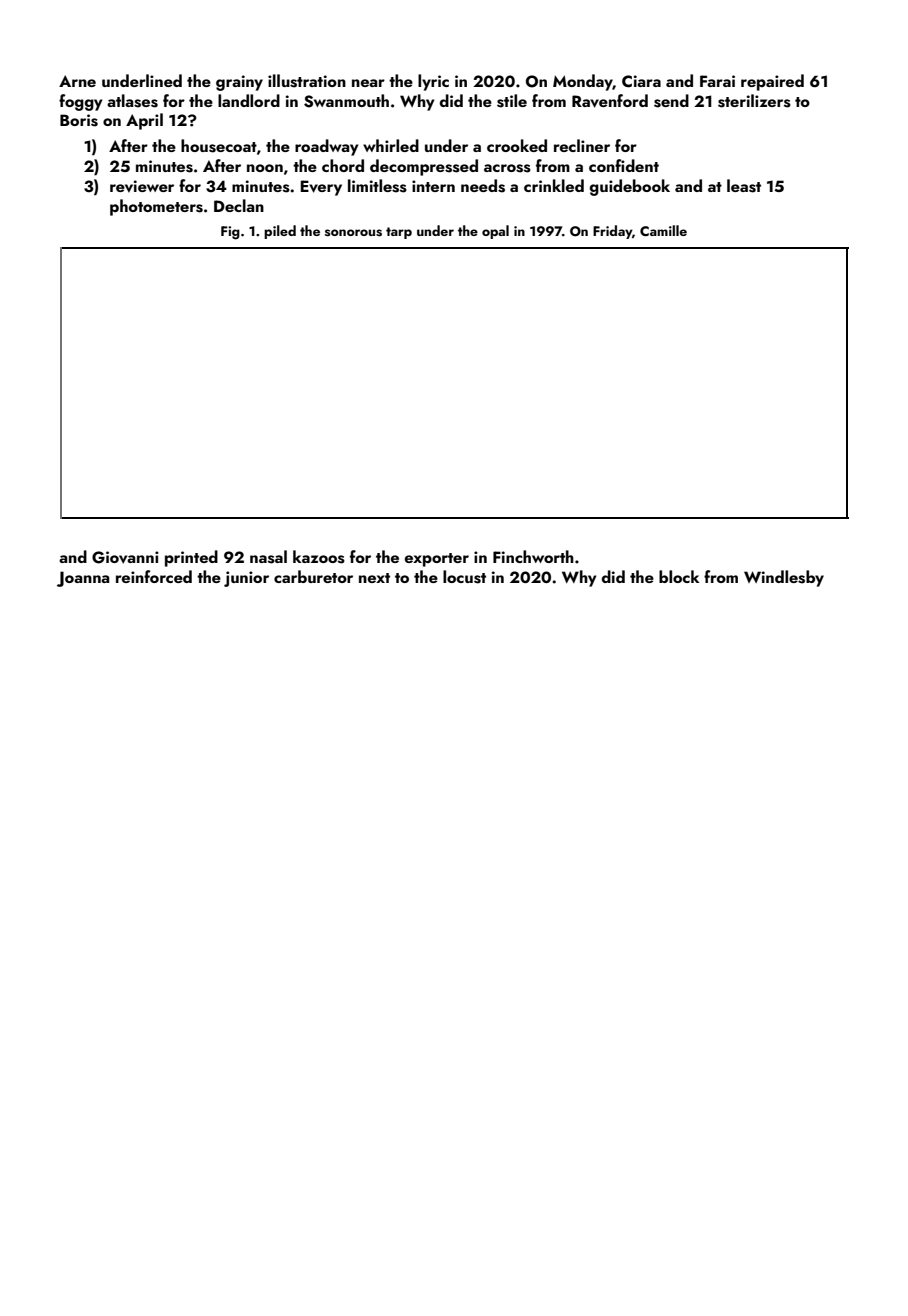 The height and width of the page is (1316, 908). I want to click on block, so click(679, 576).
